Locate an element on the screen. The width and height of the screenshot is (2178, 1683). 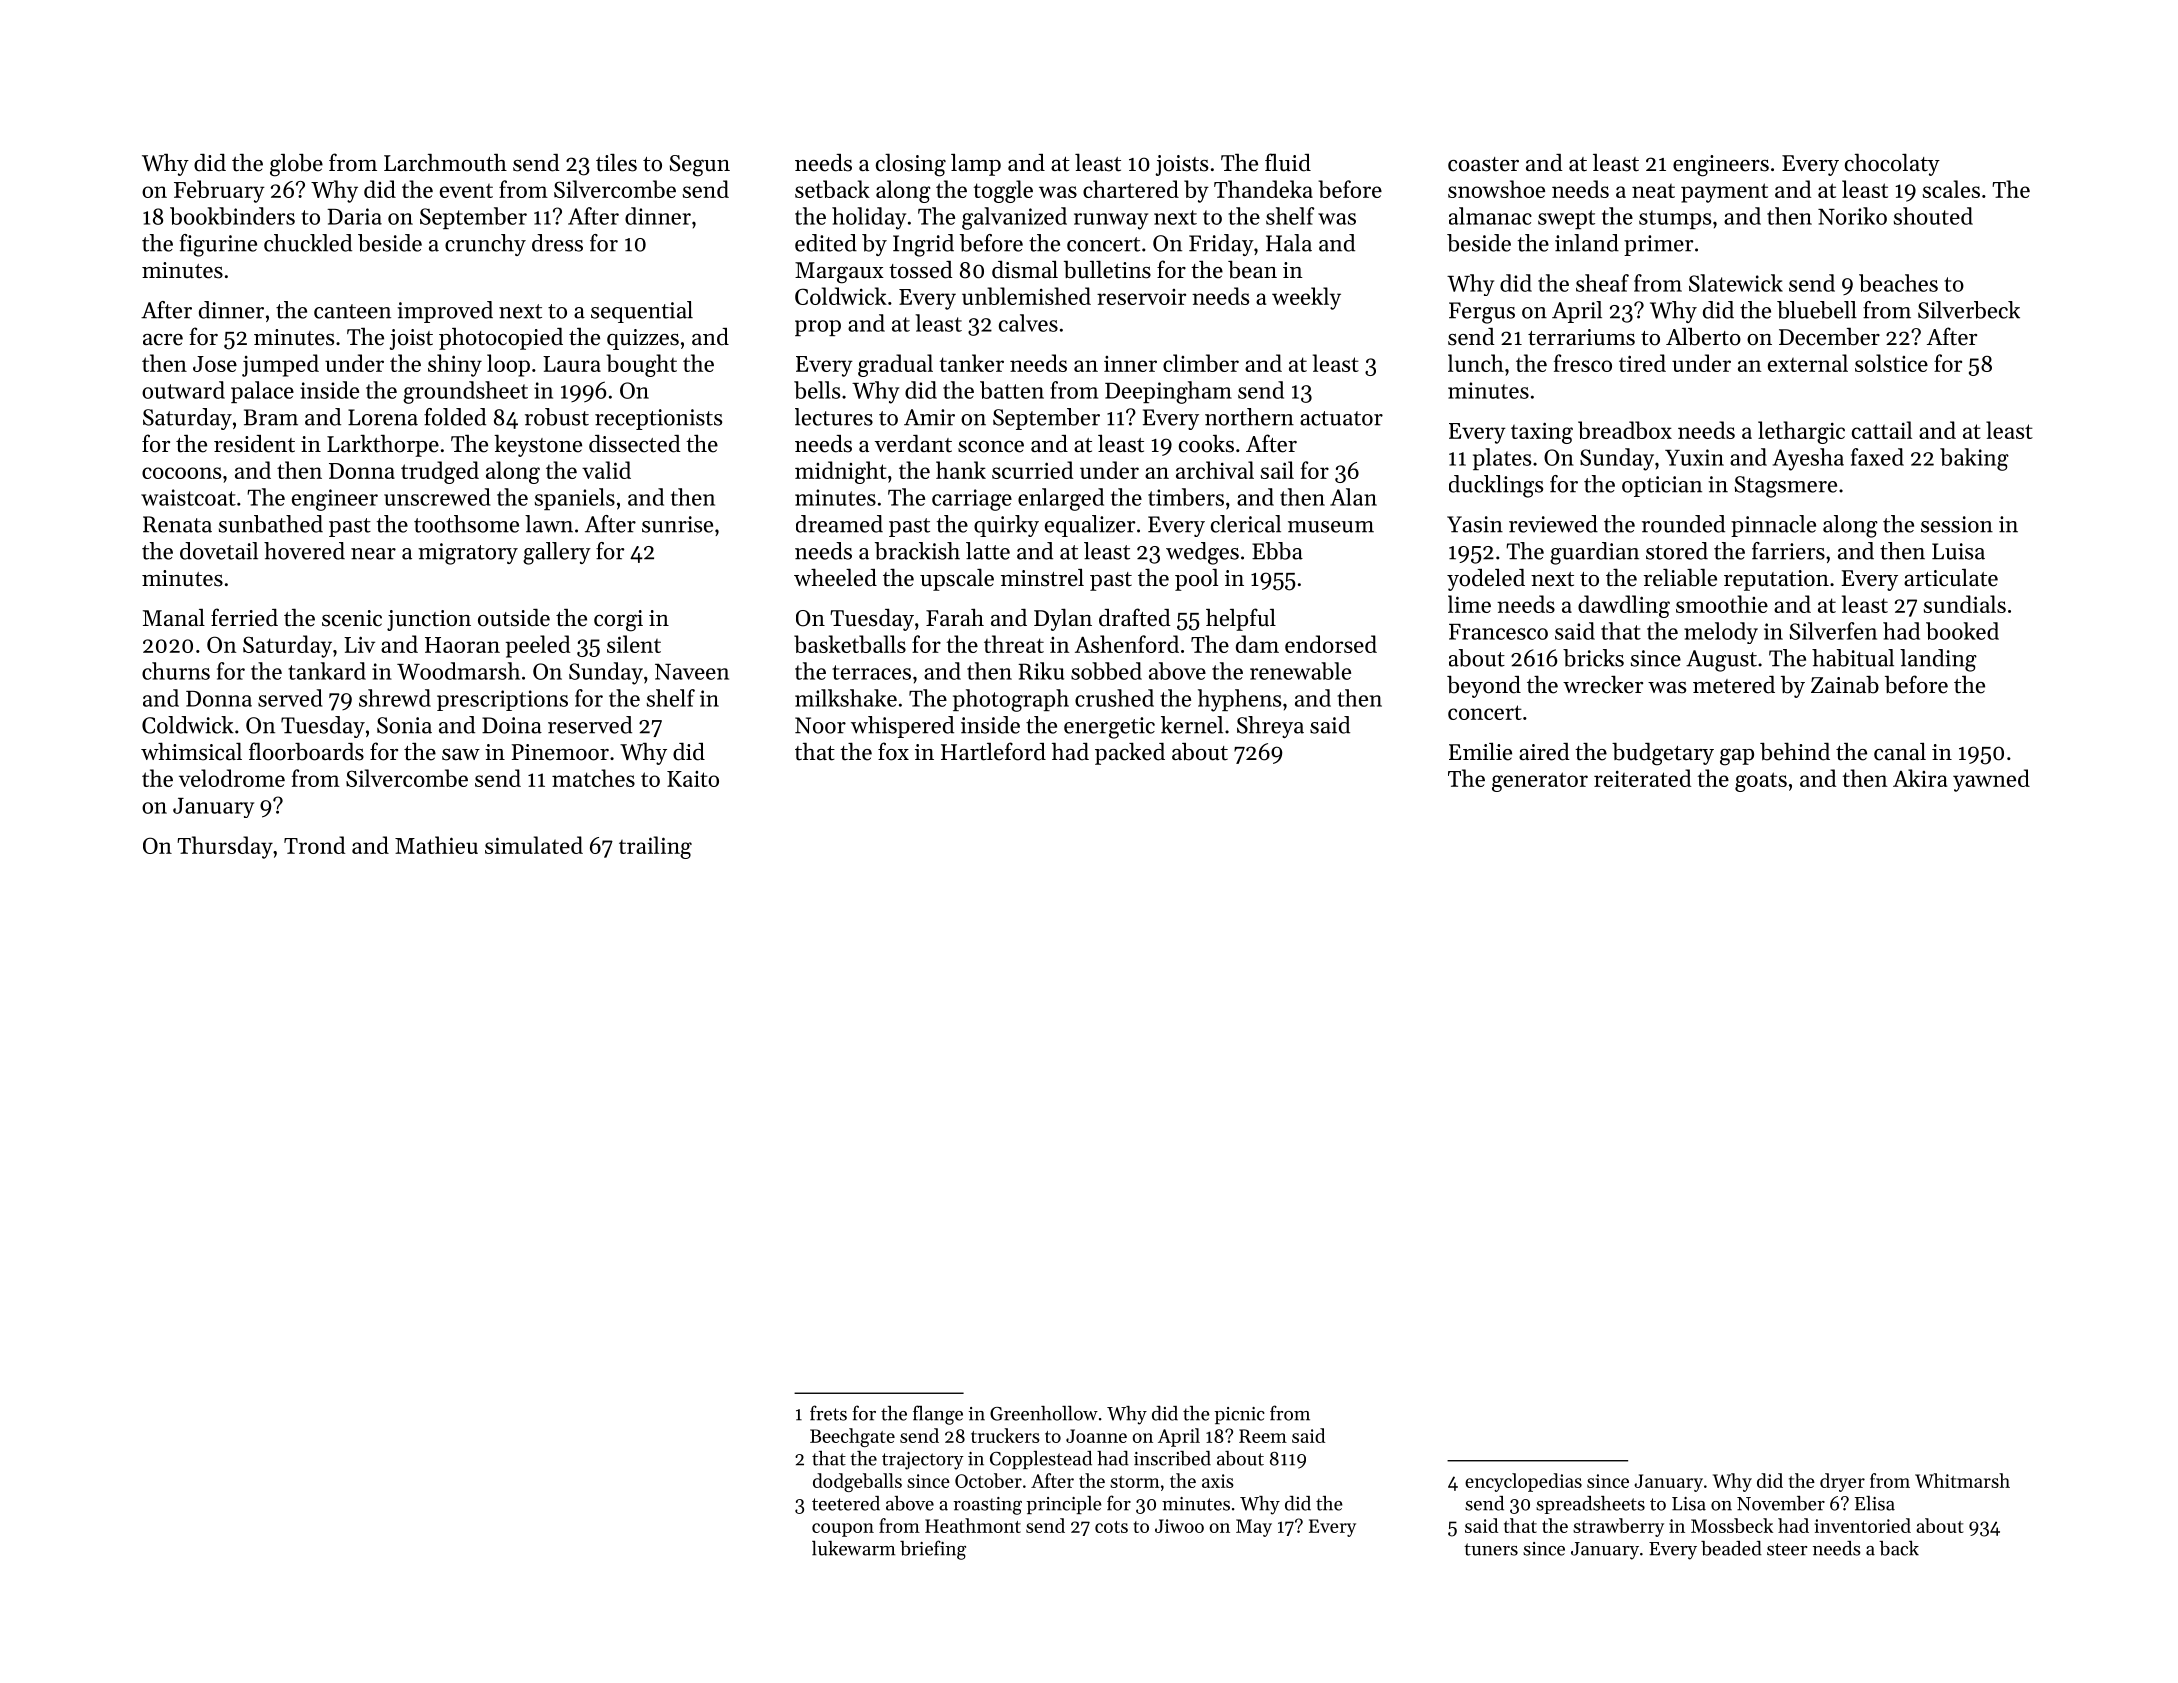
frets is located at coordinates (828, 1413).
